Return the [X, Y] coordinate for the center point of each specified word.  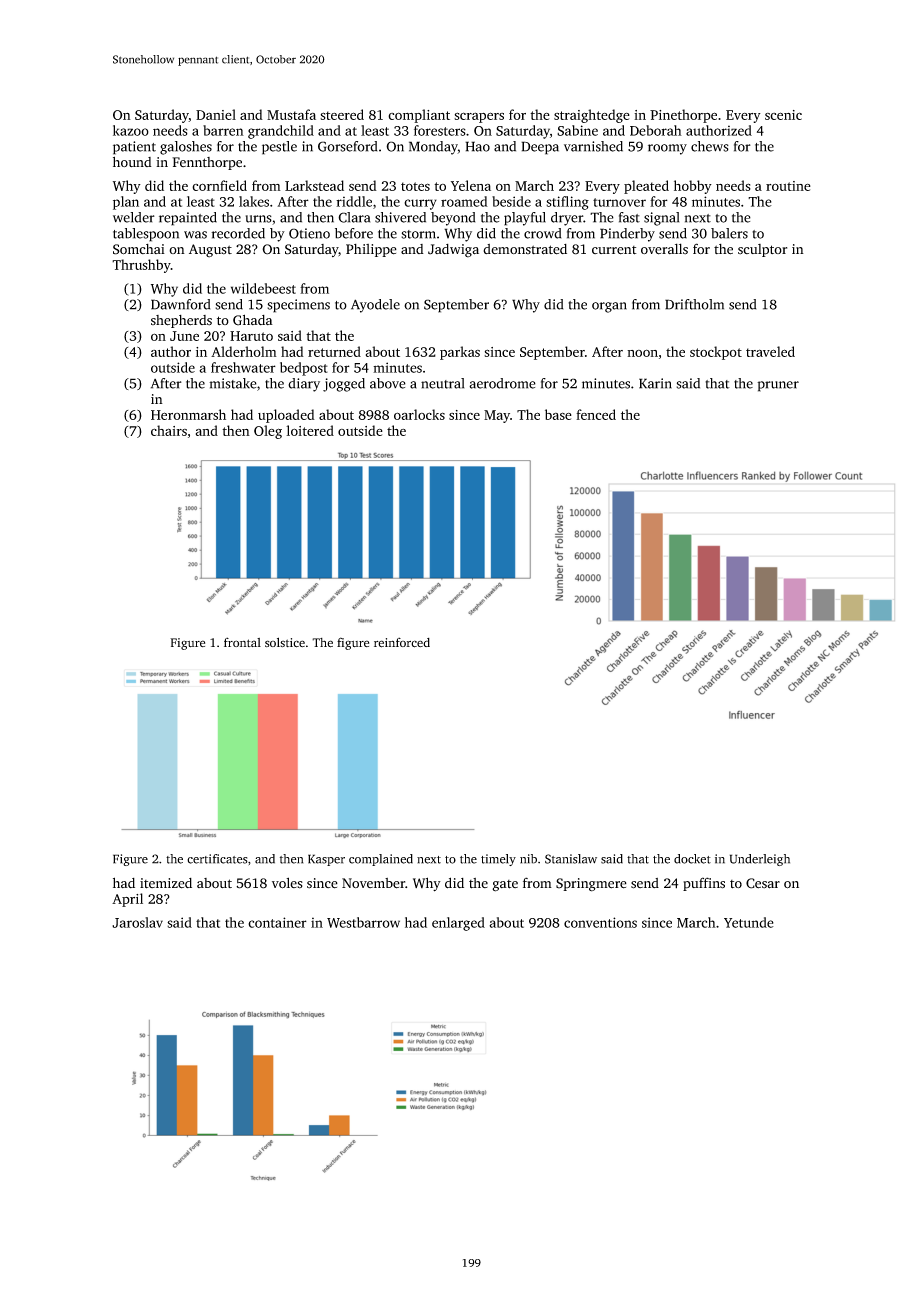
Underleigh [760, 860]
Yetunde [749, 922]
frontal [242, 642]
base [558, 414]
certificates [217, 859]
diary [304, 385]
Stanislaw [571, 859]
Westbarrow [363, 922]
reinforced [402, 642]
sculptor [762, 250]
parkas [460, 353]
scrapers [479, 117]
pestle [279, 148]
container [277, 922]
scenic [783, 115]
